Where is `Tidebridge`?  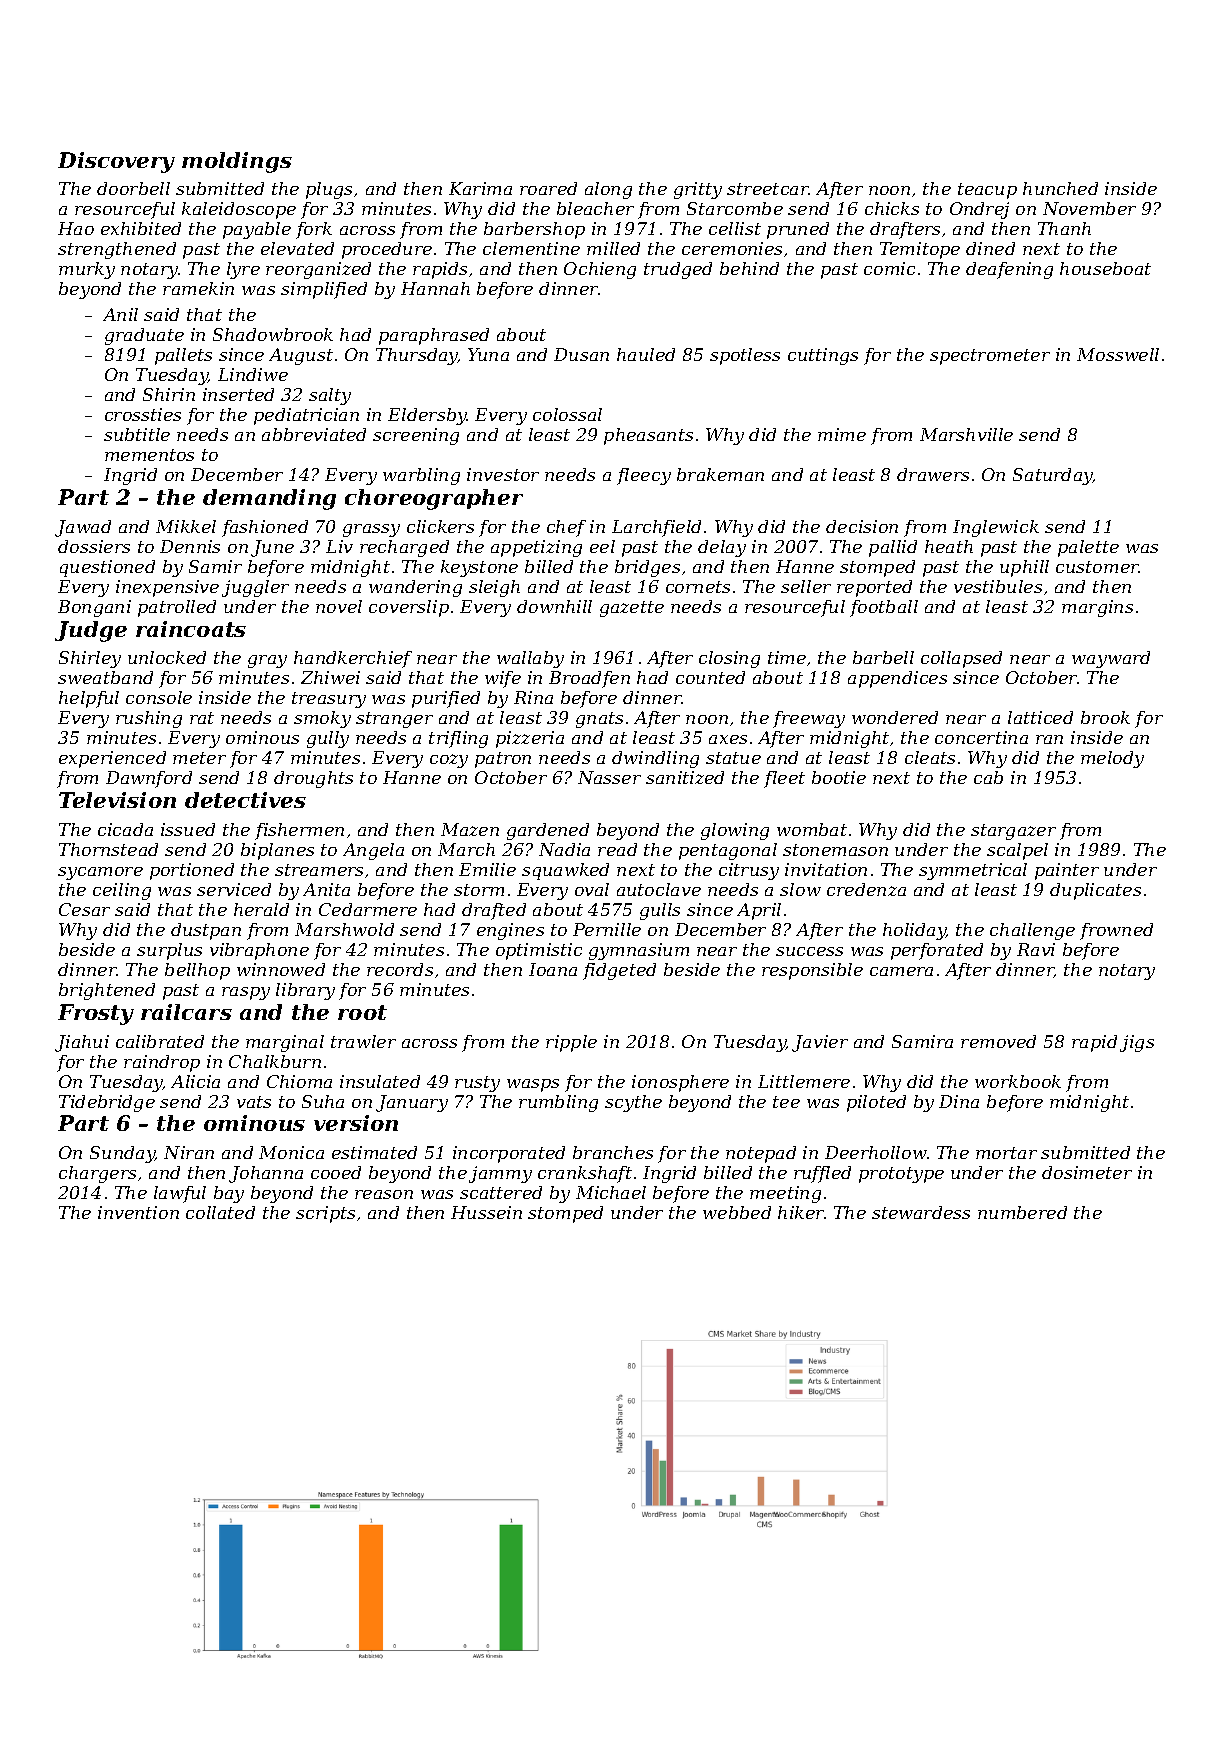 Tidebridge is located at coordinates (107, 1103).
